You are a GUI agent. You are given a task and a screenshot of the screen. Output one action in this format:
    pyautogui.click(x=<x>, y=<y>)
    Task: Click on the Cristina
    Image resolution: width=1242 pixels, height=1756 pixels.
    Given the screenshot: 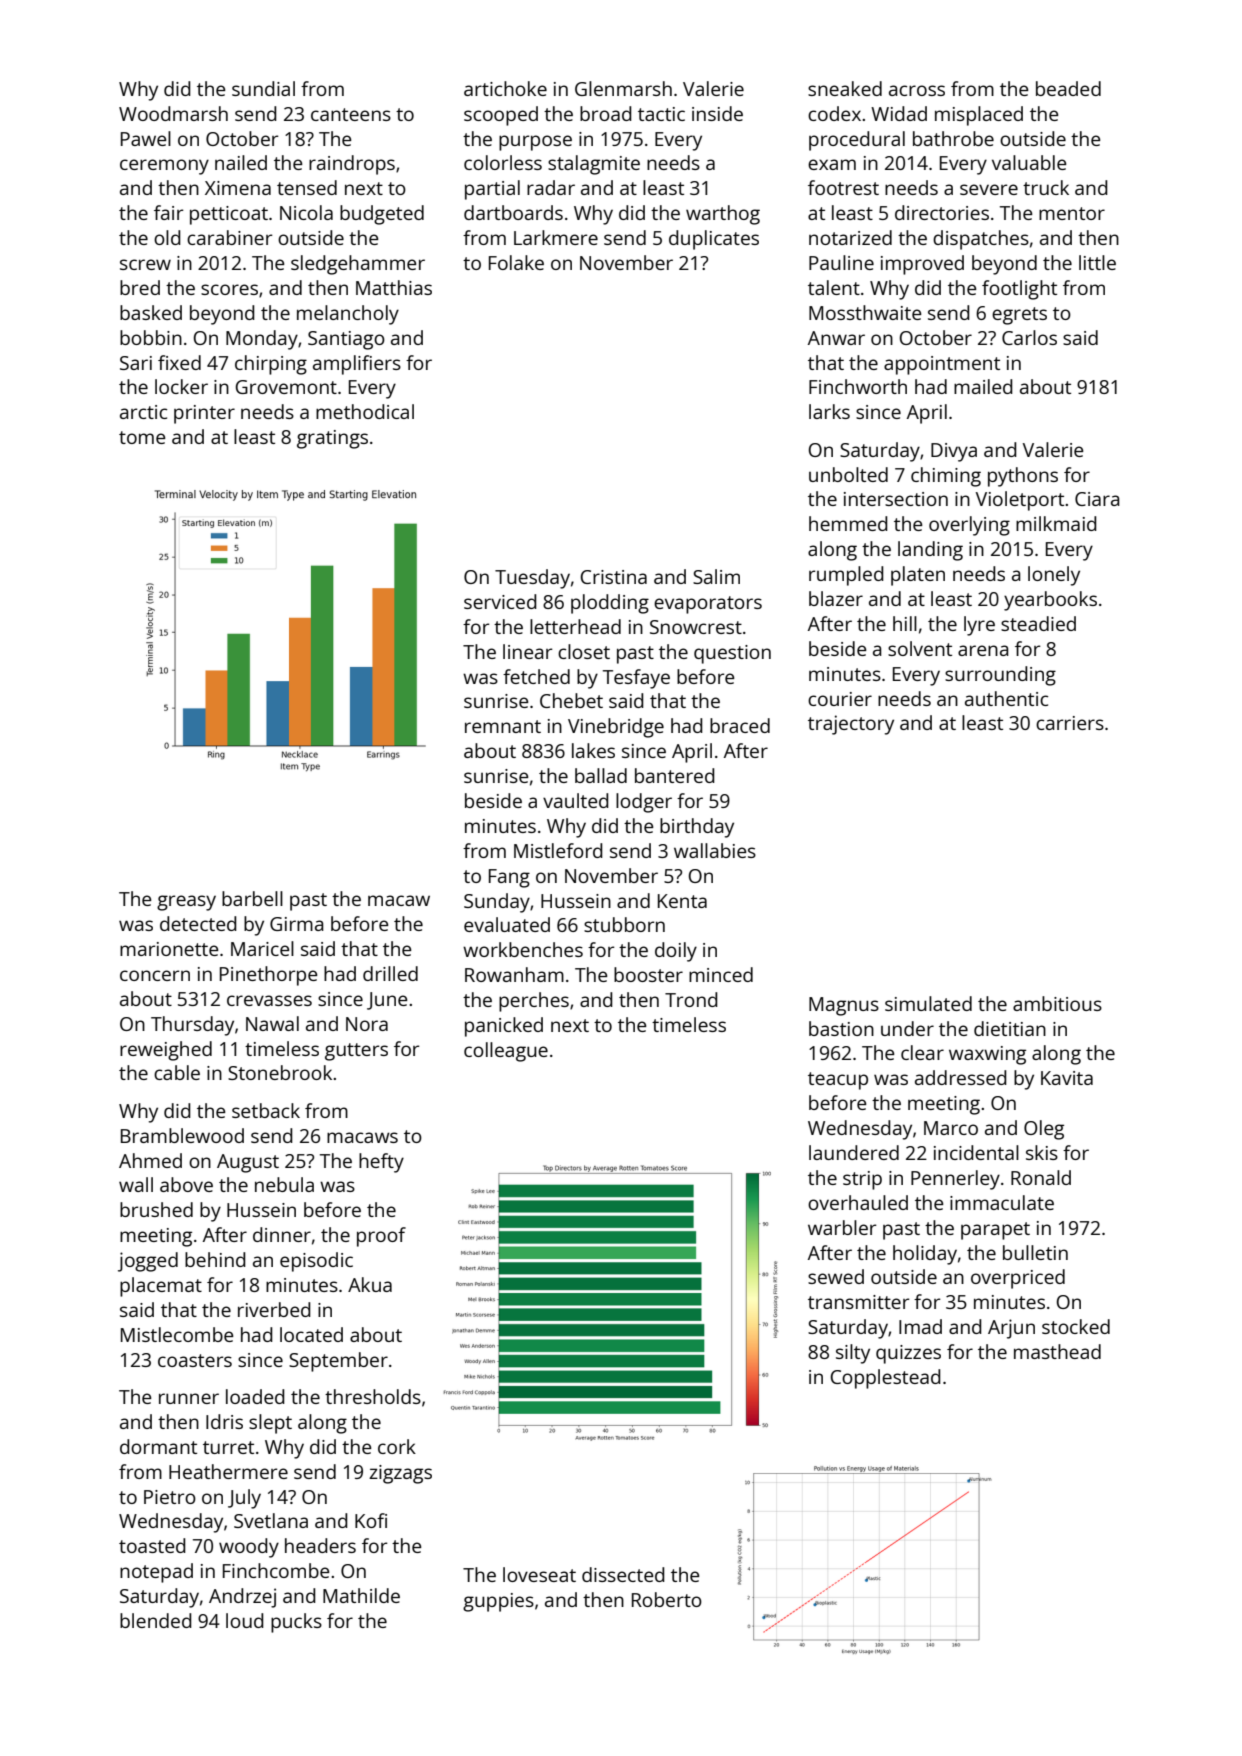 What is the action you would take?
    pyautogui.click(x=614, y=577)
